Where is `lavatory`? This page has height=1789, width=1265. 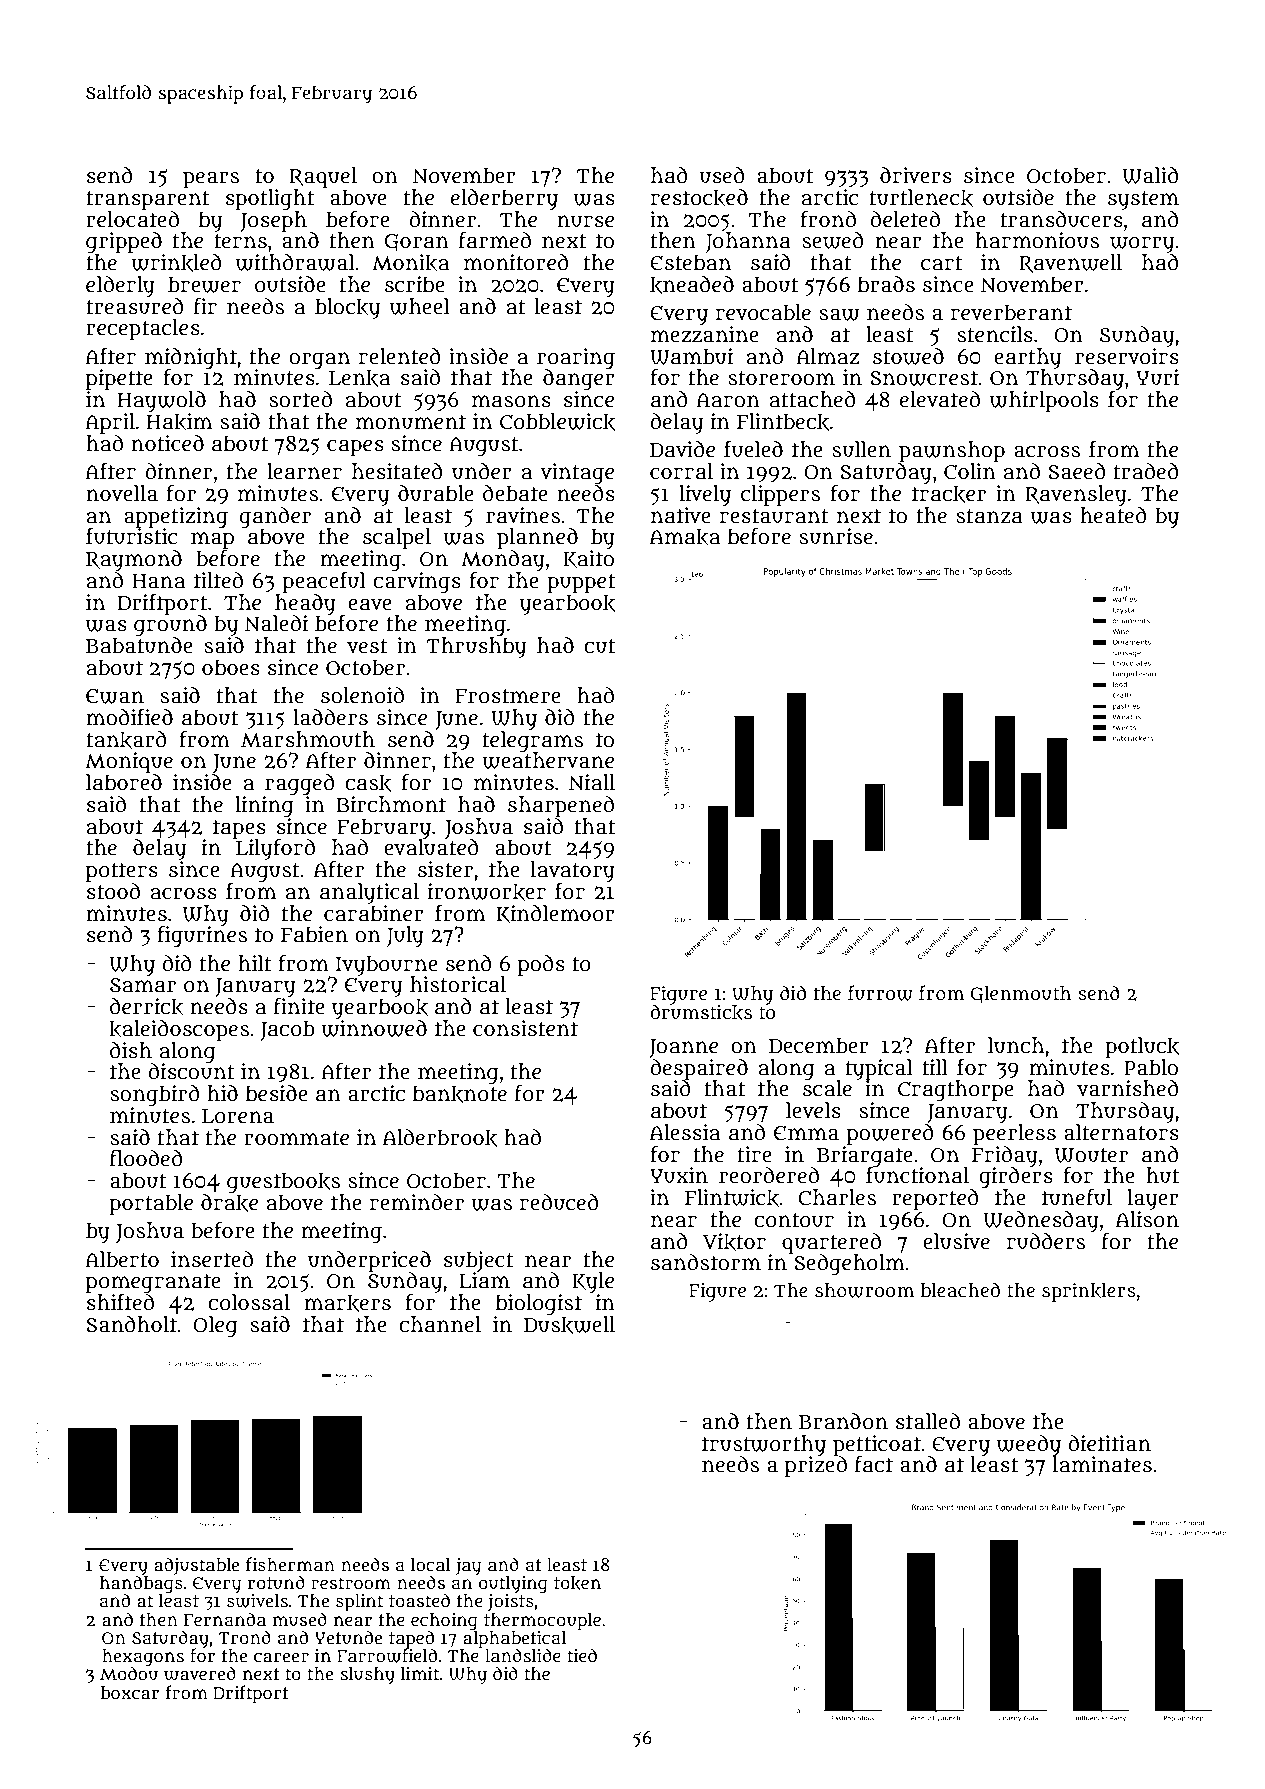
lavatory is located at coordinates (573, 871).
